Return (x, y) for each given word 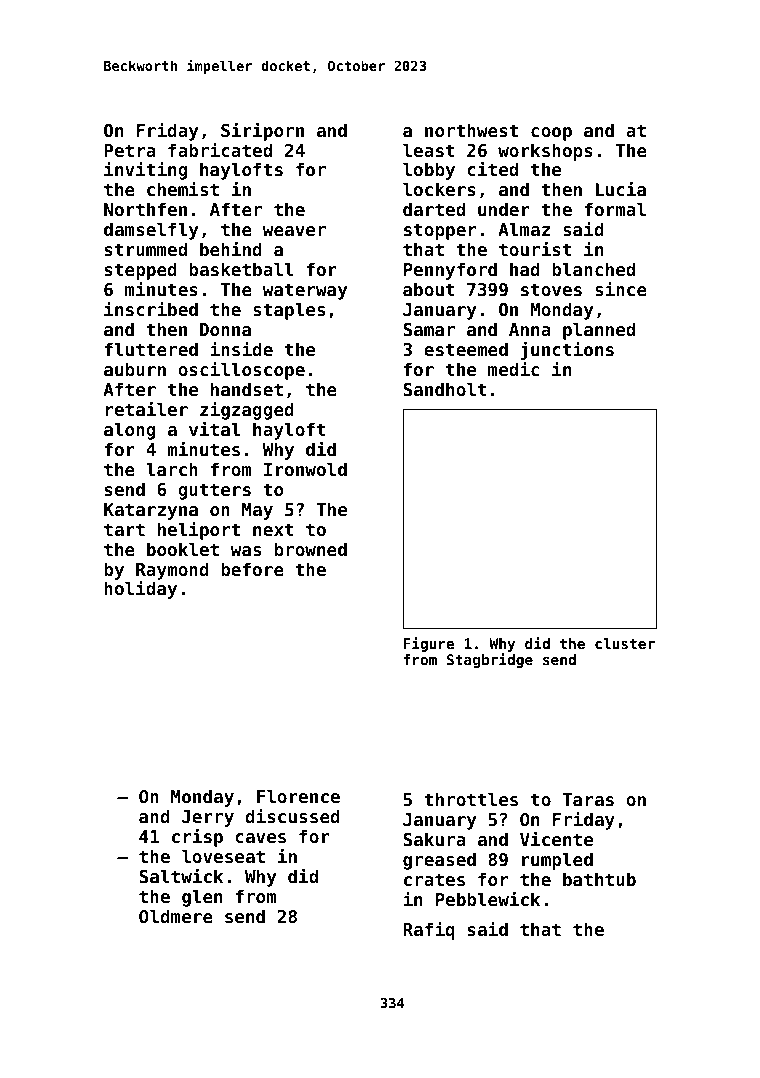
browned (311, 549)
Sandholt (445, 389)
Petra (130, 150)
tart (124, 529)
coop (551, 134)
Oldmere (176, 916)
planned (599, 331)
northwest (471, 130)
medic (513, 368)
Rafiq (429, 930)
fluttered (151, 349)
